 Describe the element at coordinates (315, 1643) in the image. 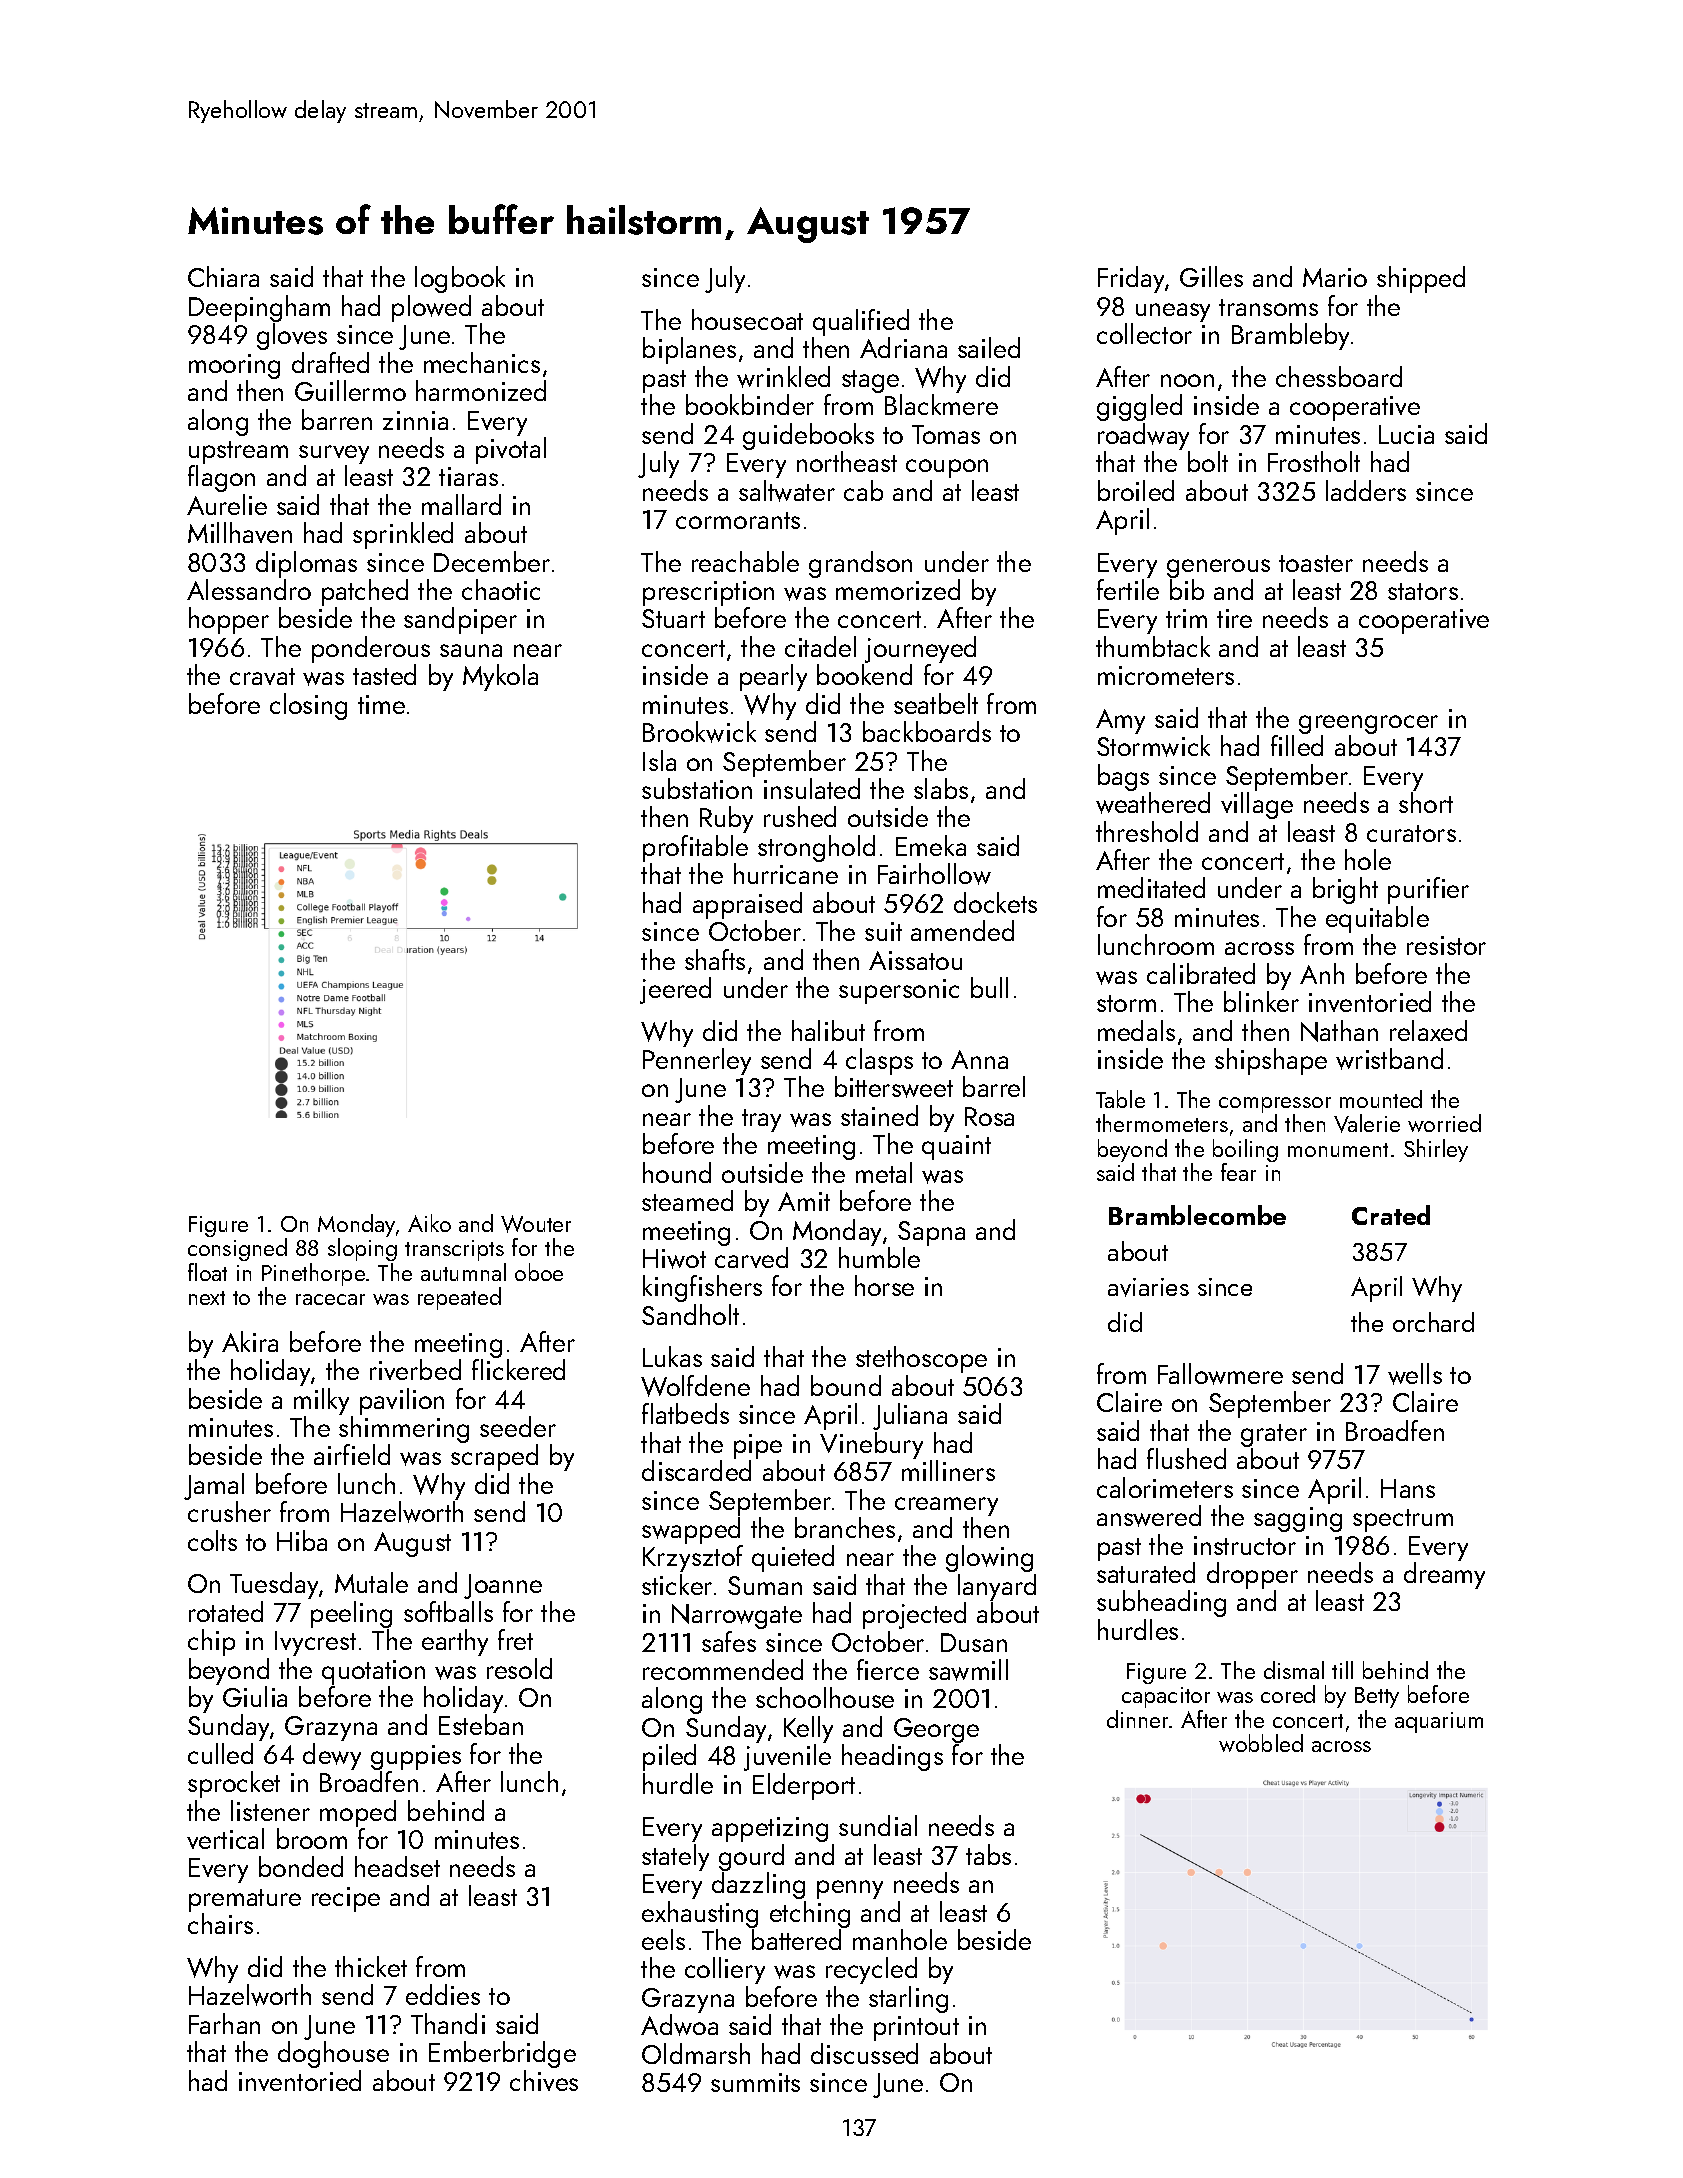

I see `Ivycrest` at that location.
